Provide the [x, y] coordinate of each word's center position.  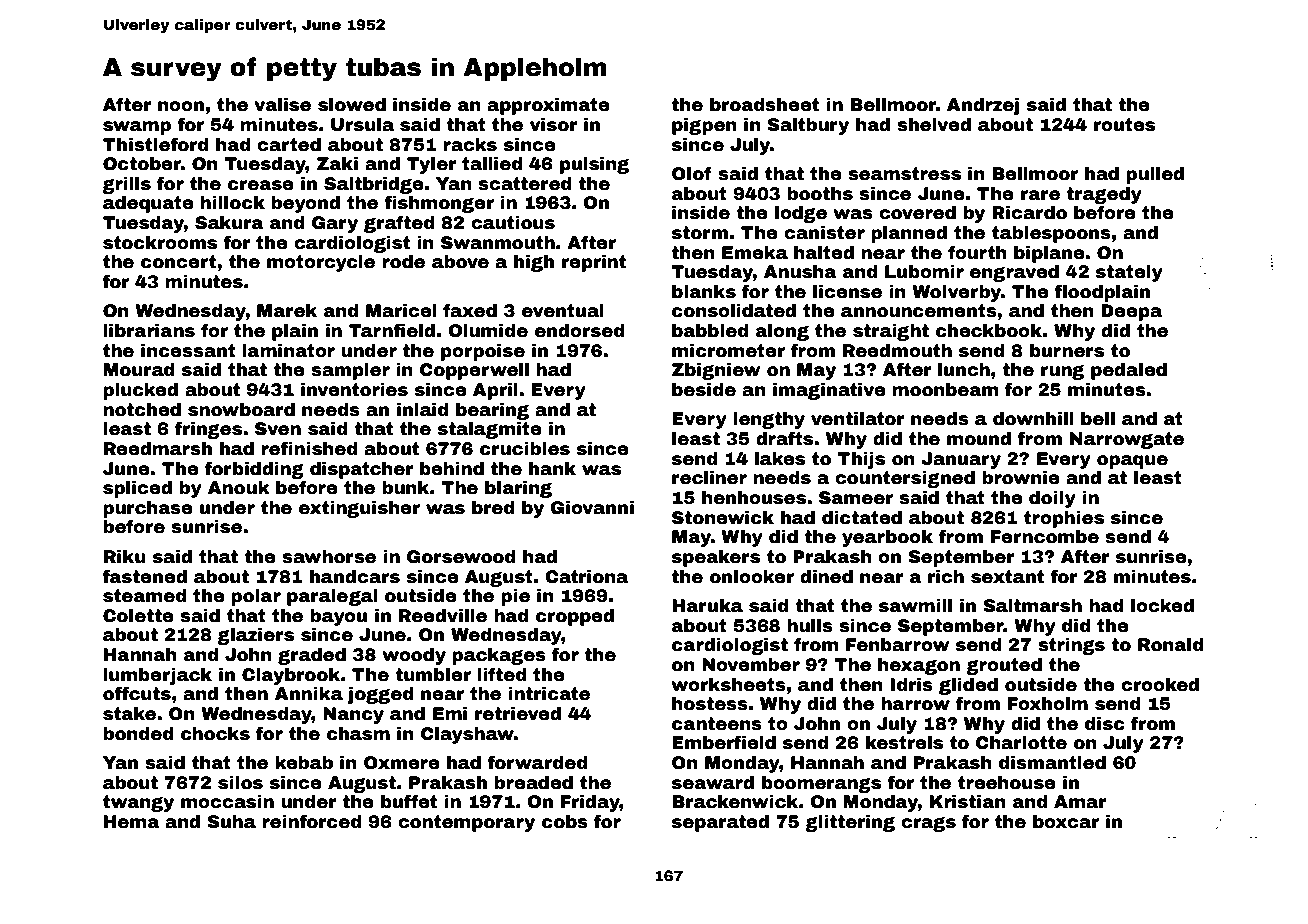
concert [178, 262]
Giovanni [592, 508]
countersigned [905, 479]
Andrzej [983, 106]
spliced [137, 489]
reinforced [312, 821]
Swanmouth [498, 243]
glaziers [255, 636]
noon [181, 106]
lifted [502, 674]
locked [1162, 606]
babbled [710, 331]
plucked [140, 391]
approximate [548, 106]
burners [1067, 351]
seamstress [904, 174]
